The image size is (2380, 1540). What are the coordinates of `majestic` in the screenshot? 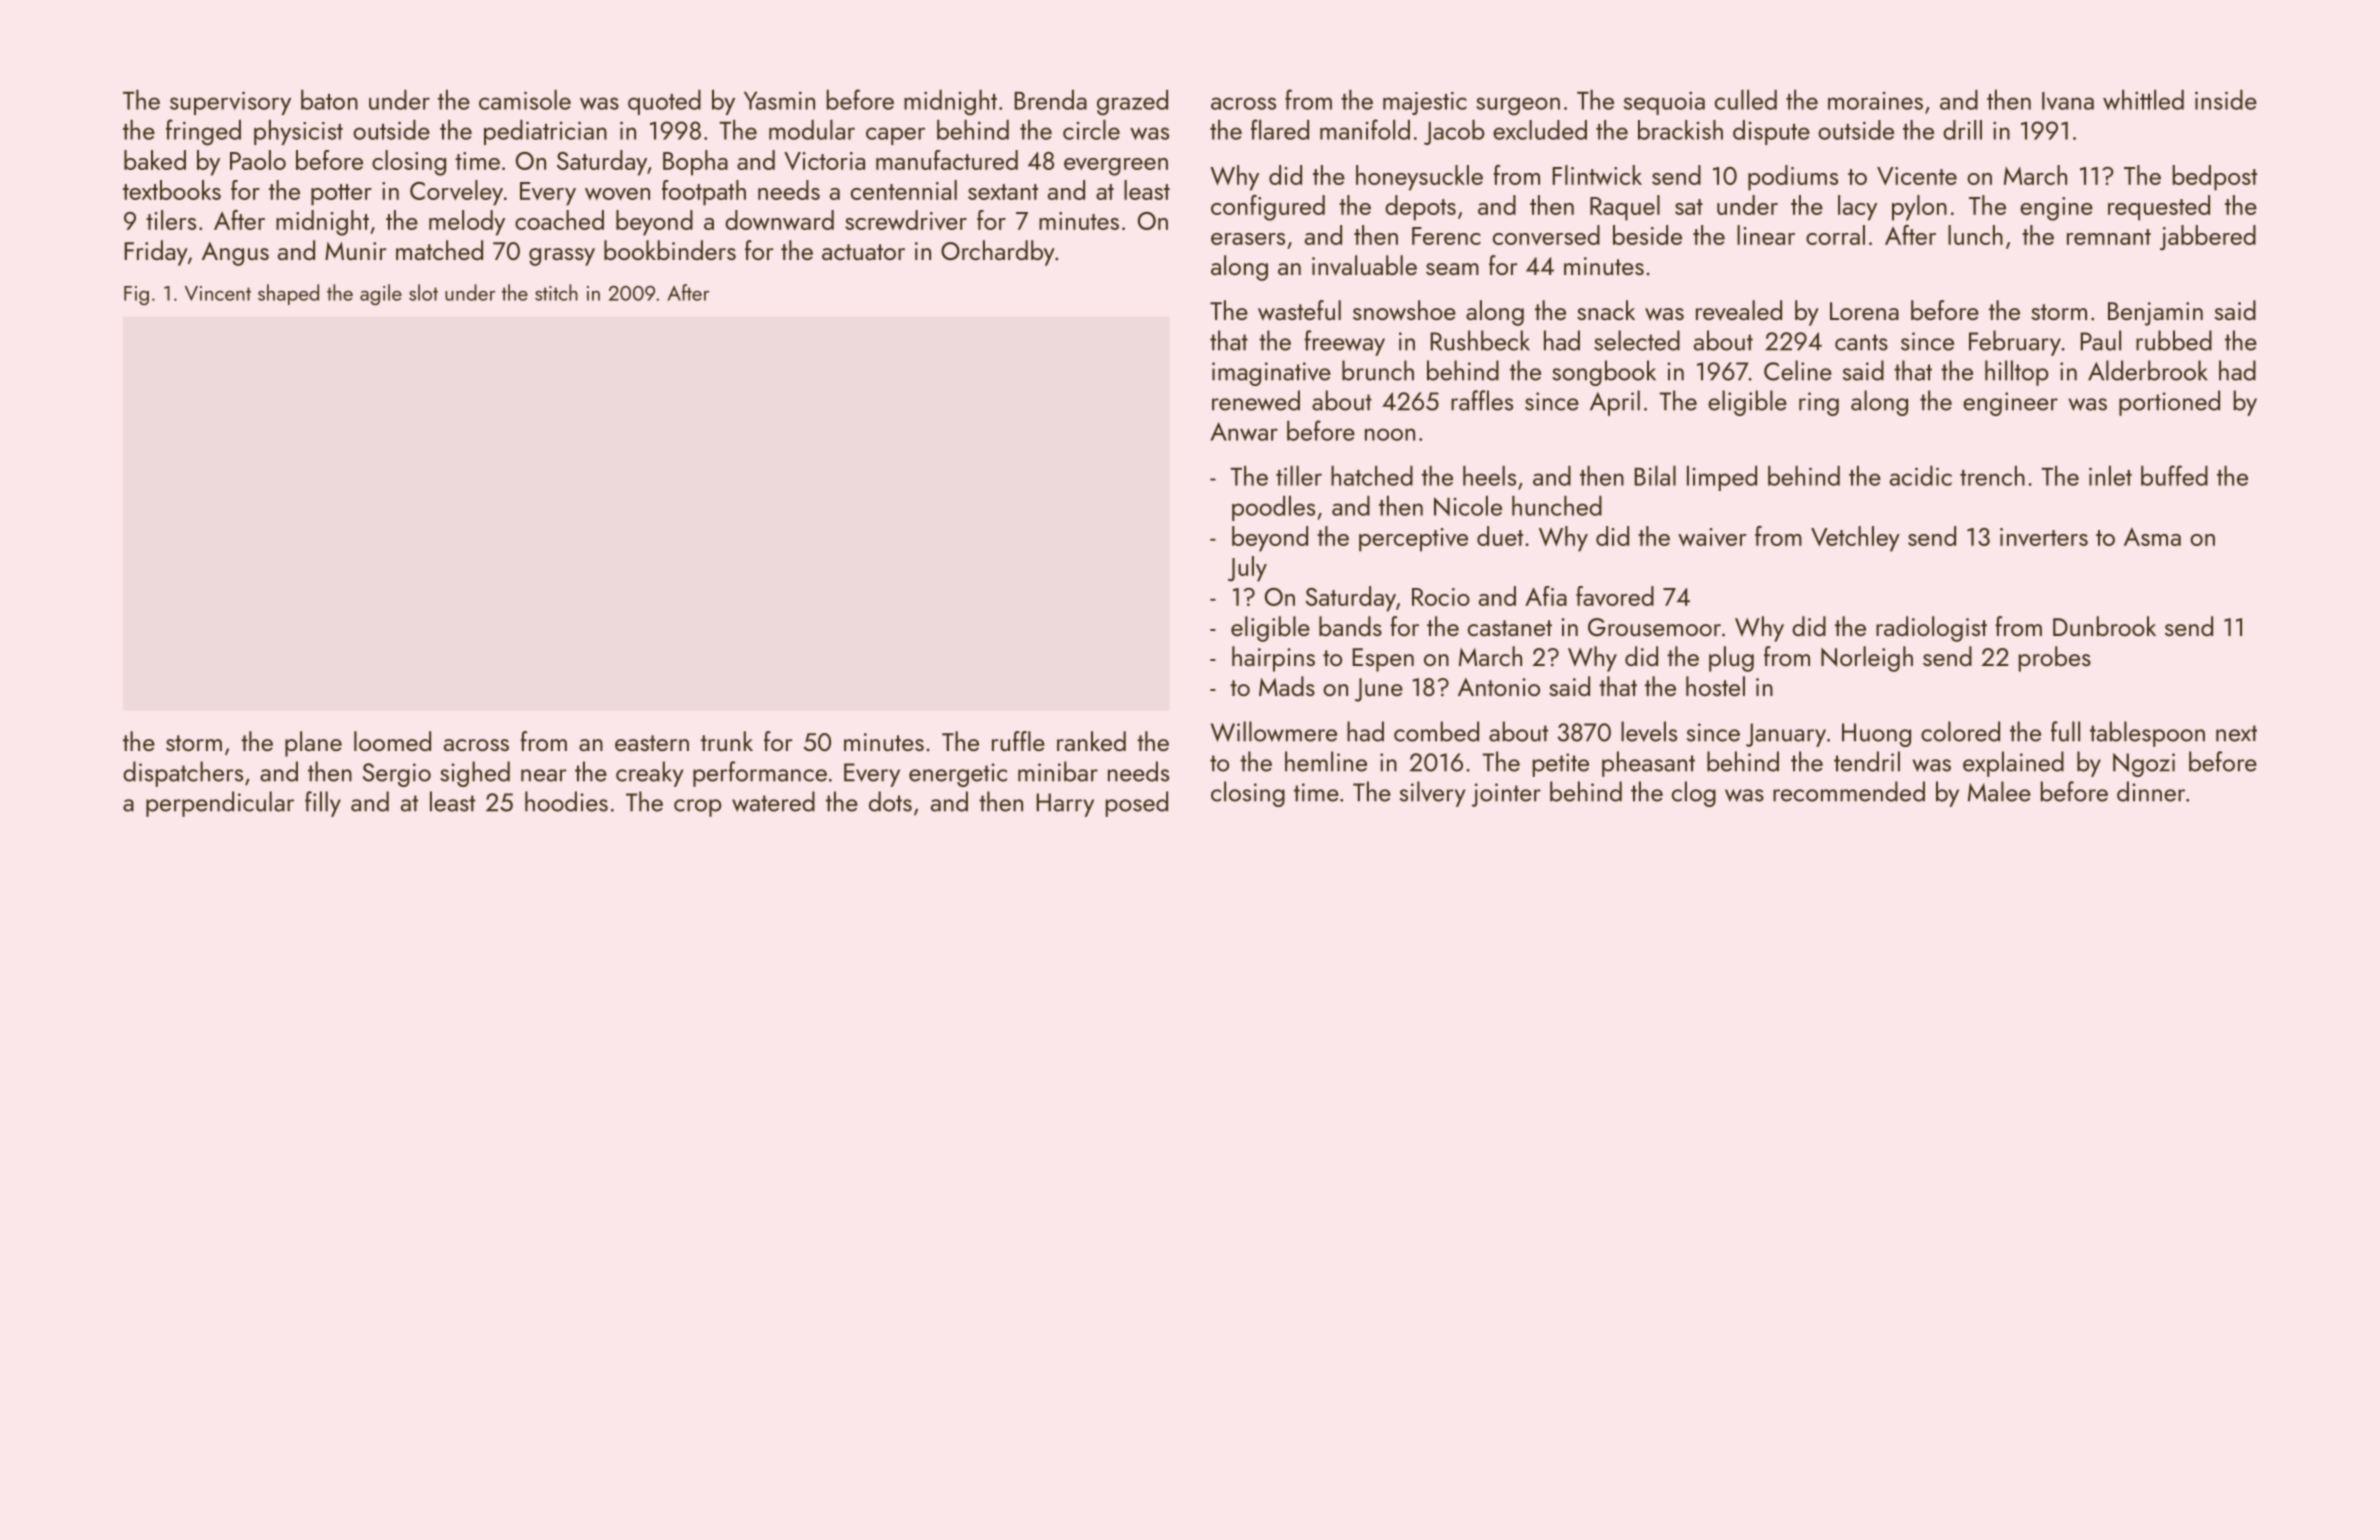 It's located at (1425, 103).
